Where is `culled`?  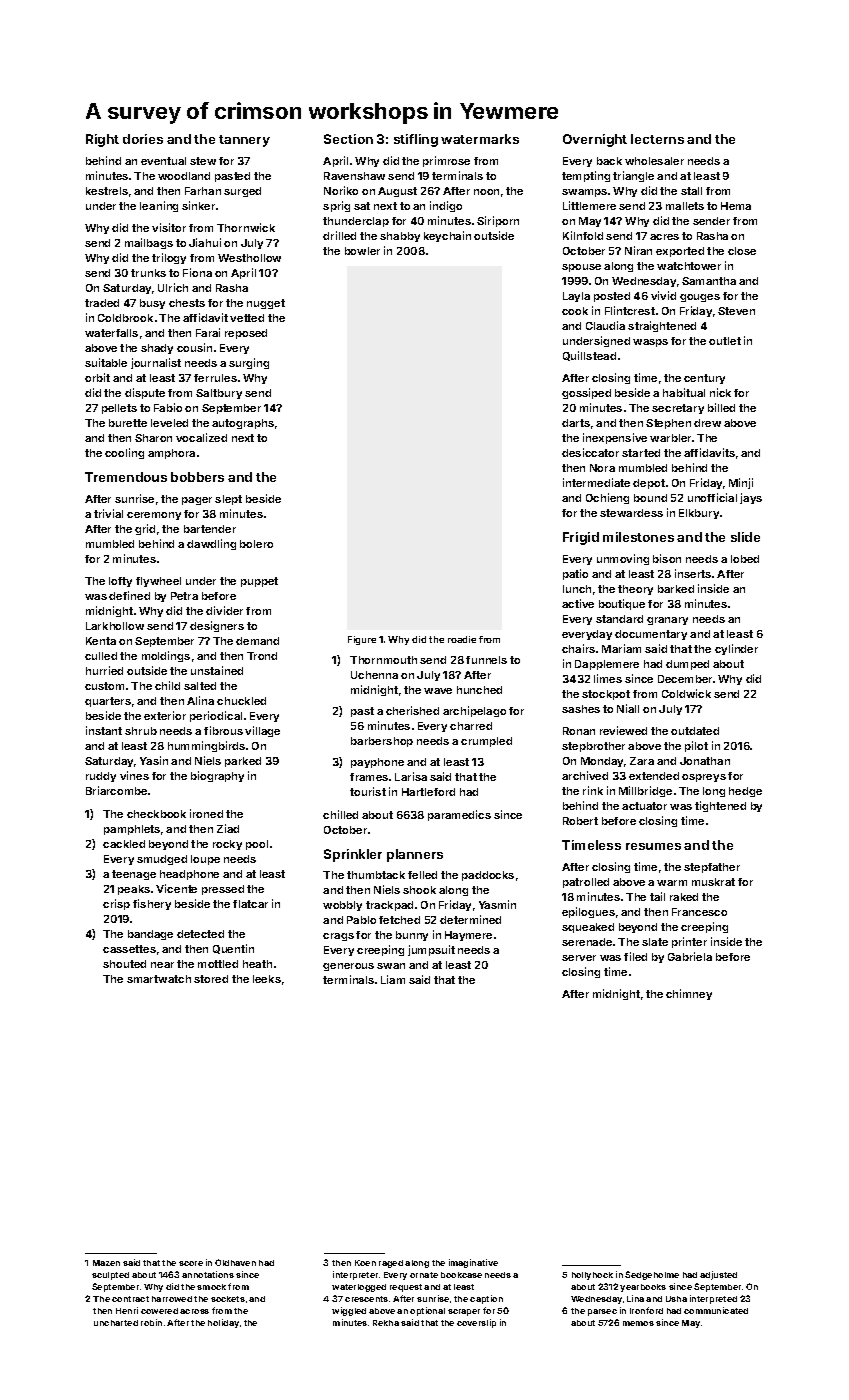 culled is located at coordinates (101, 656).
